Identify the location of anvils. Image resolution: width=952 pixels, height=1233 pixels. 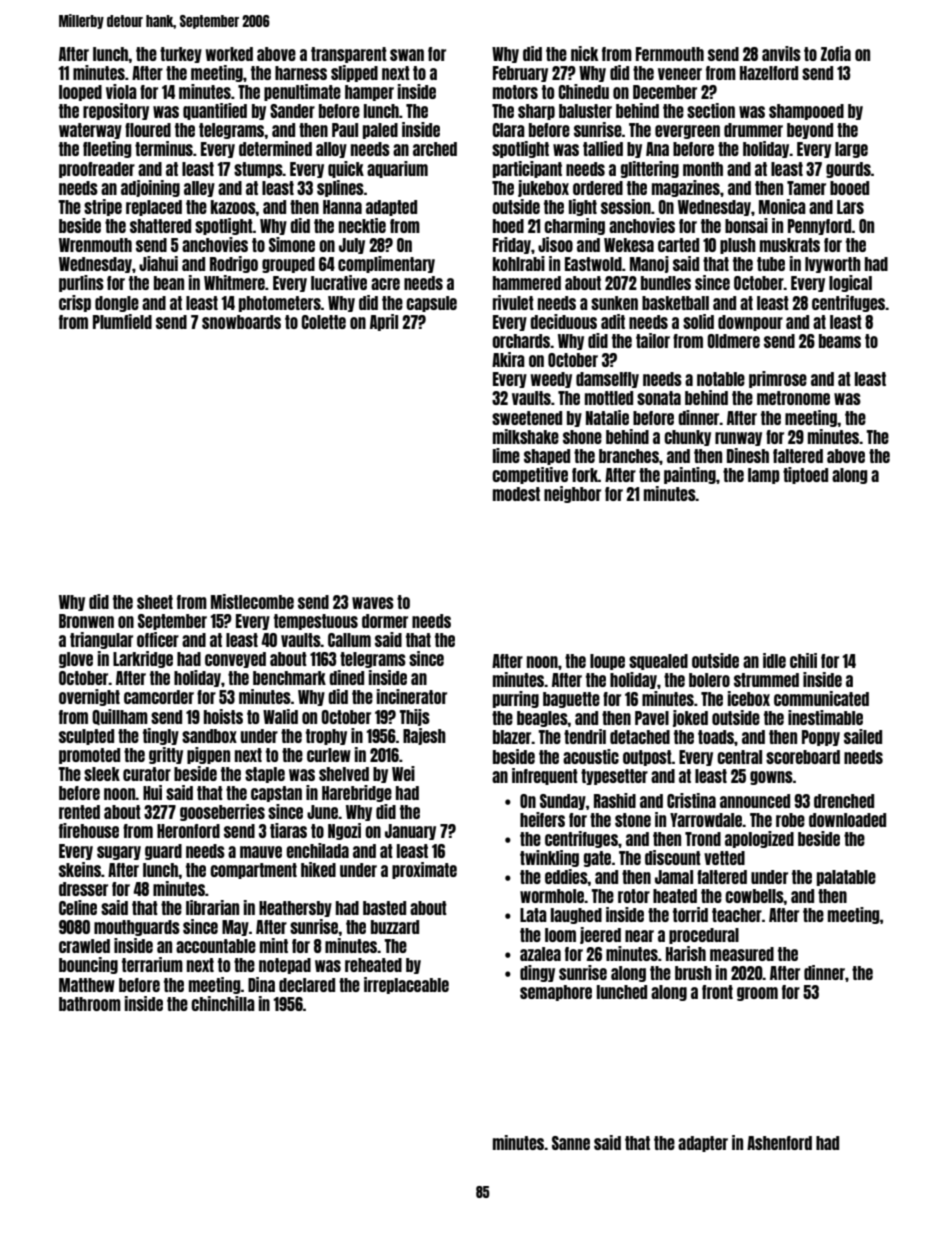
(781, 53).
